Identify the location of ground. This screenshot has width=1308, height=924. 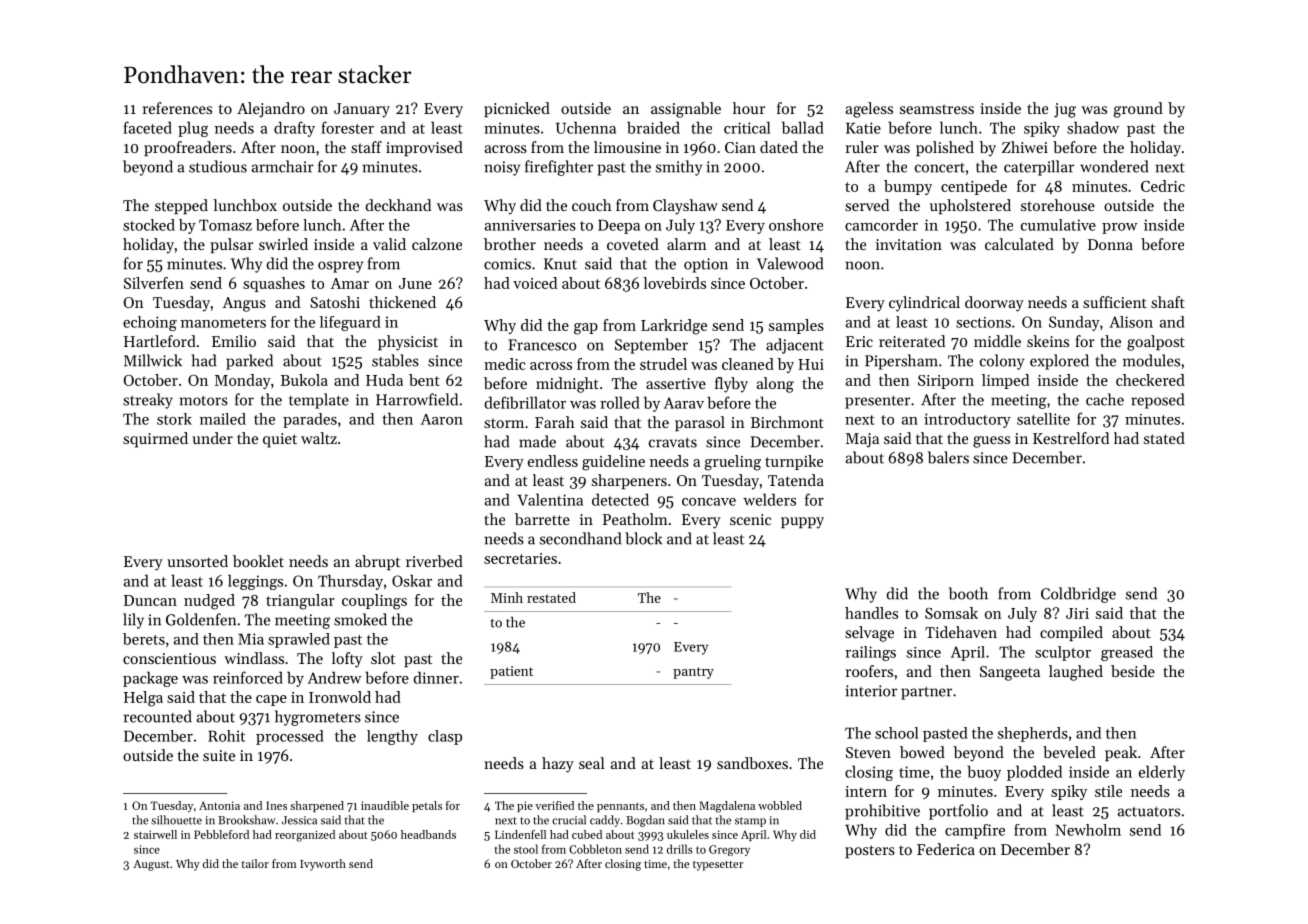
(1138, 110).
